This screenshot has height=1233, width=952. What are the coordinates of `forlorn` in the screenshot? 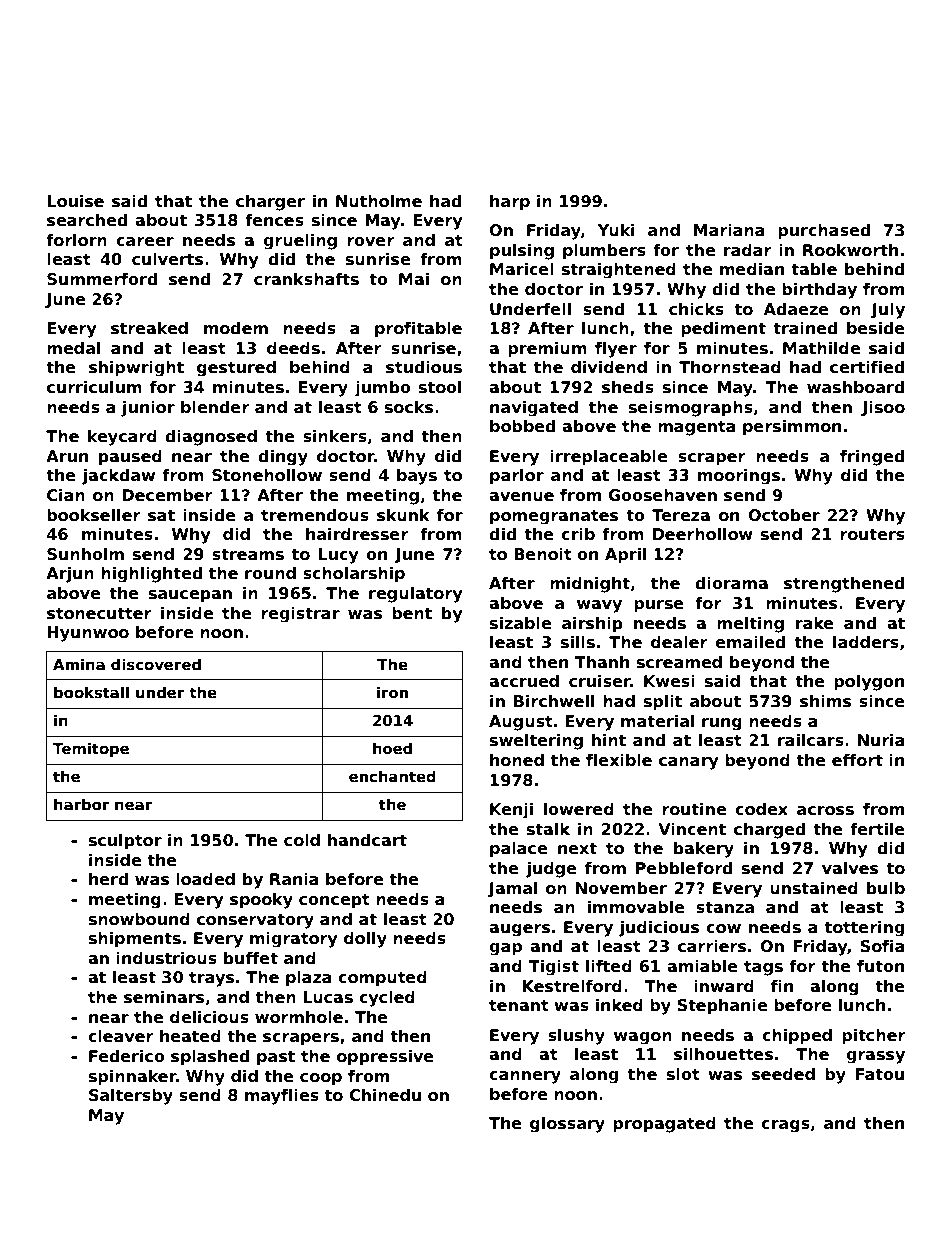 It's located at (76, 240).
